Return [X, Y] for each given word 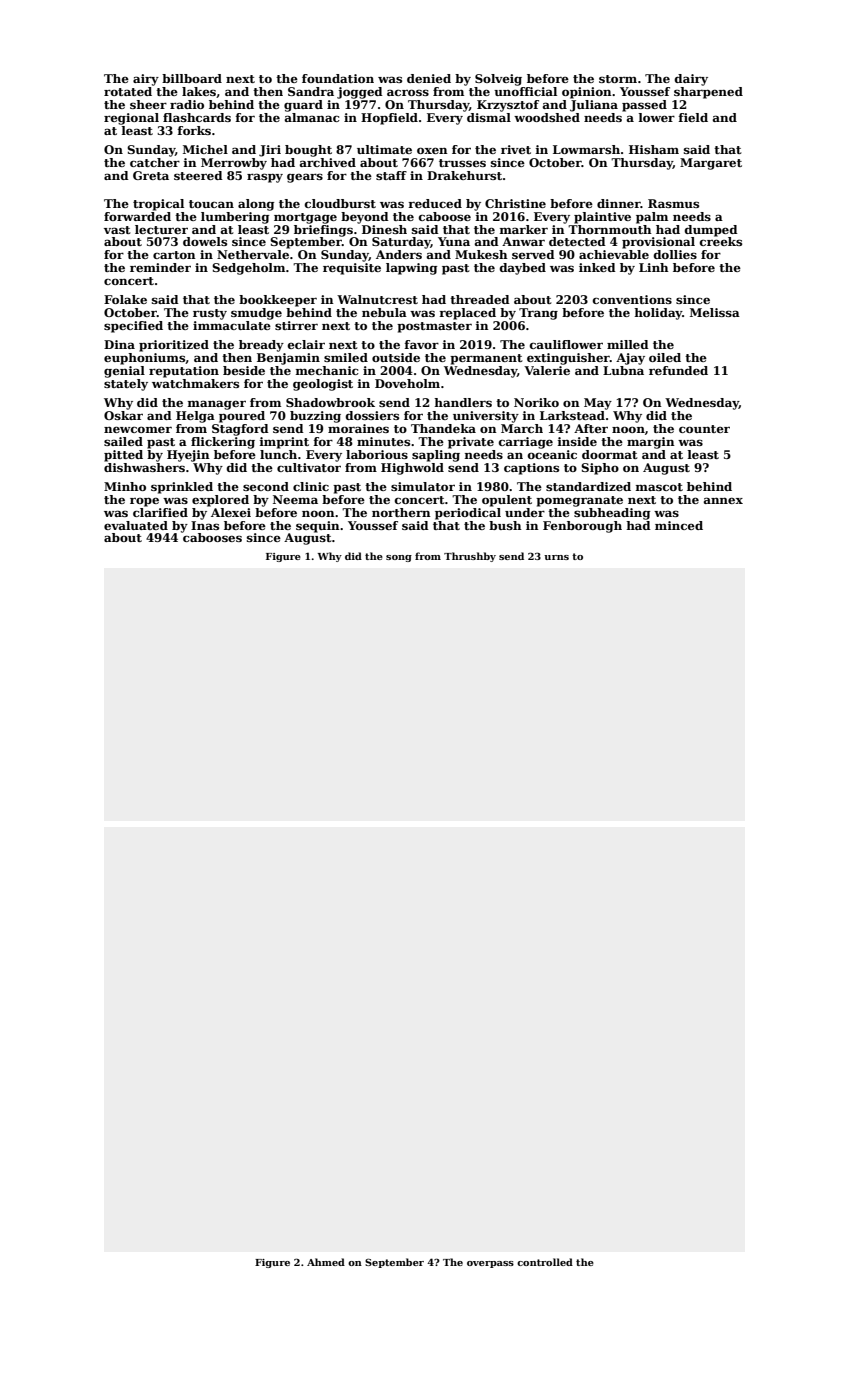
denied [429, 78]
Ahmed [326, 1262]
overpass [490, 1264]
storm [618, 79]
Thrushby [470, 557]
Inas [205, 525]
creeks [721, 241]
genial [124, 372]
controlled [545, 1262]
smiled [346, 357]
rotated [128, 91]
